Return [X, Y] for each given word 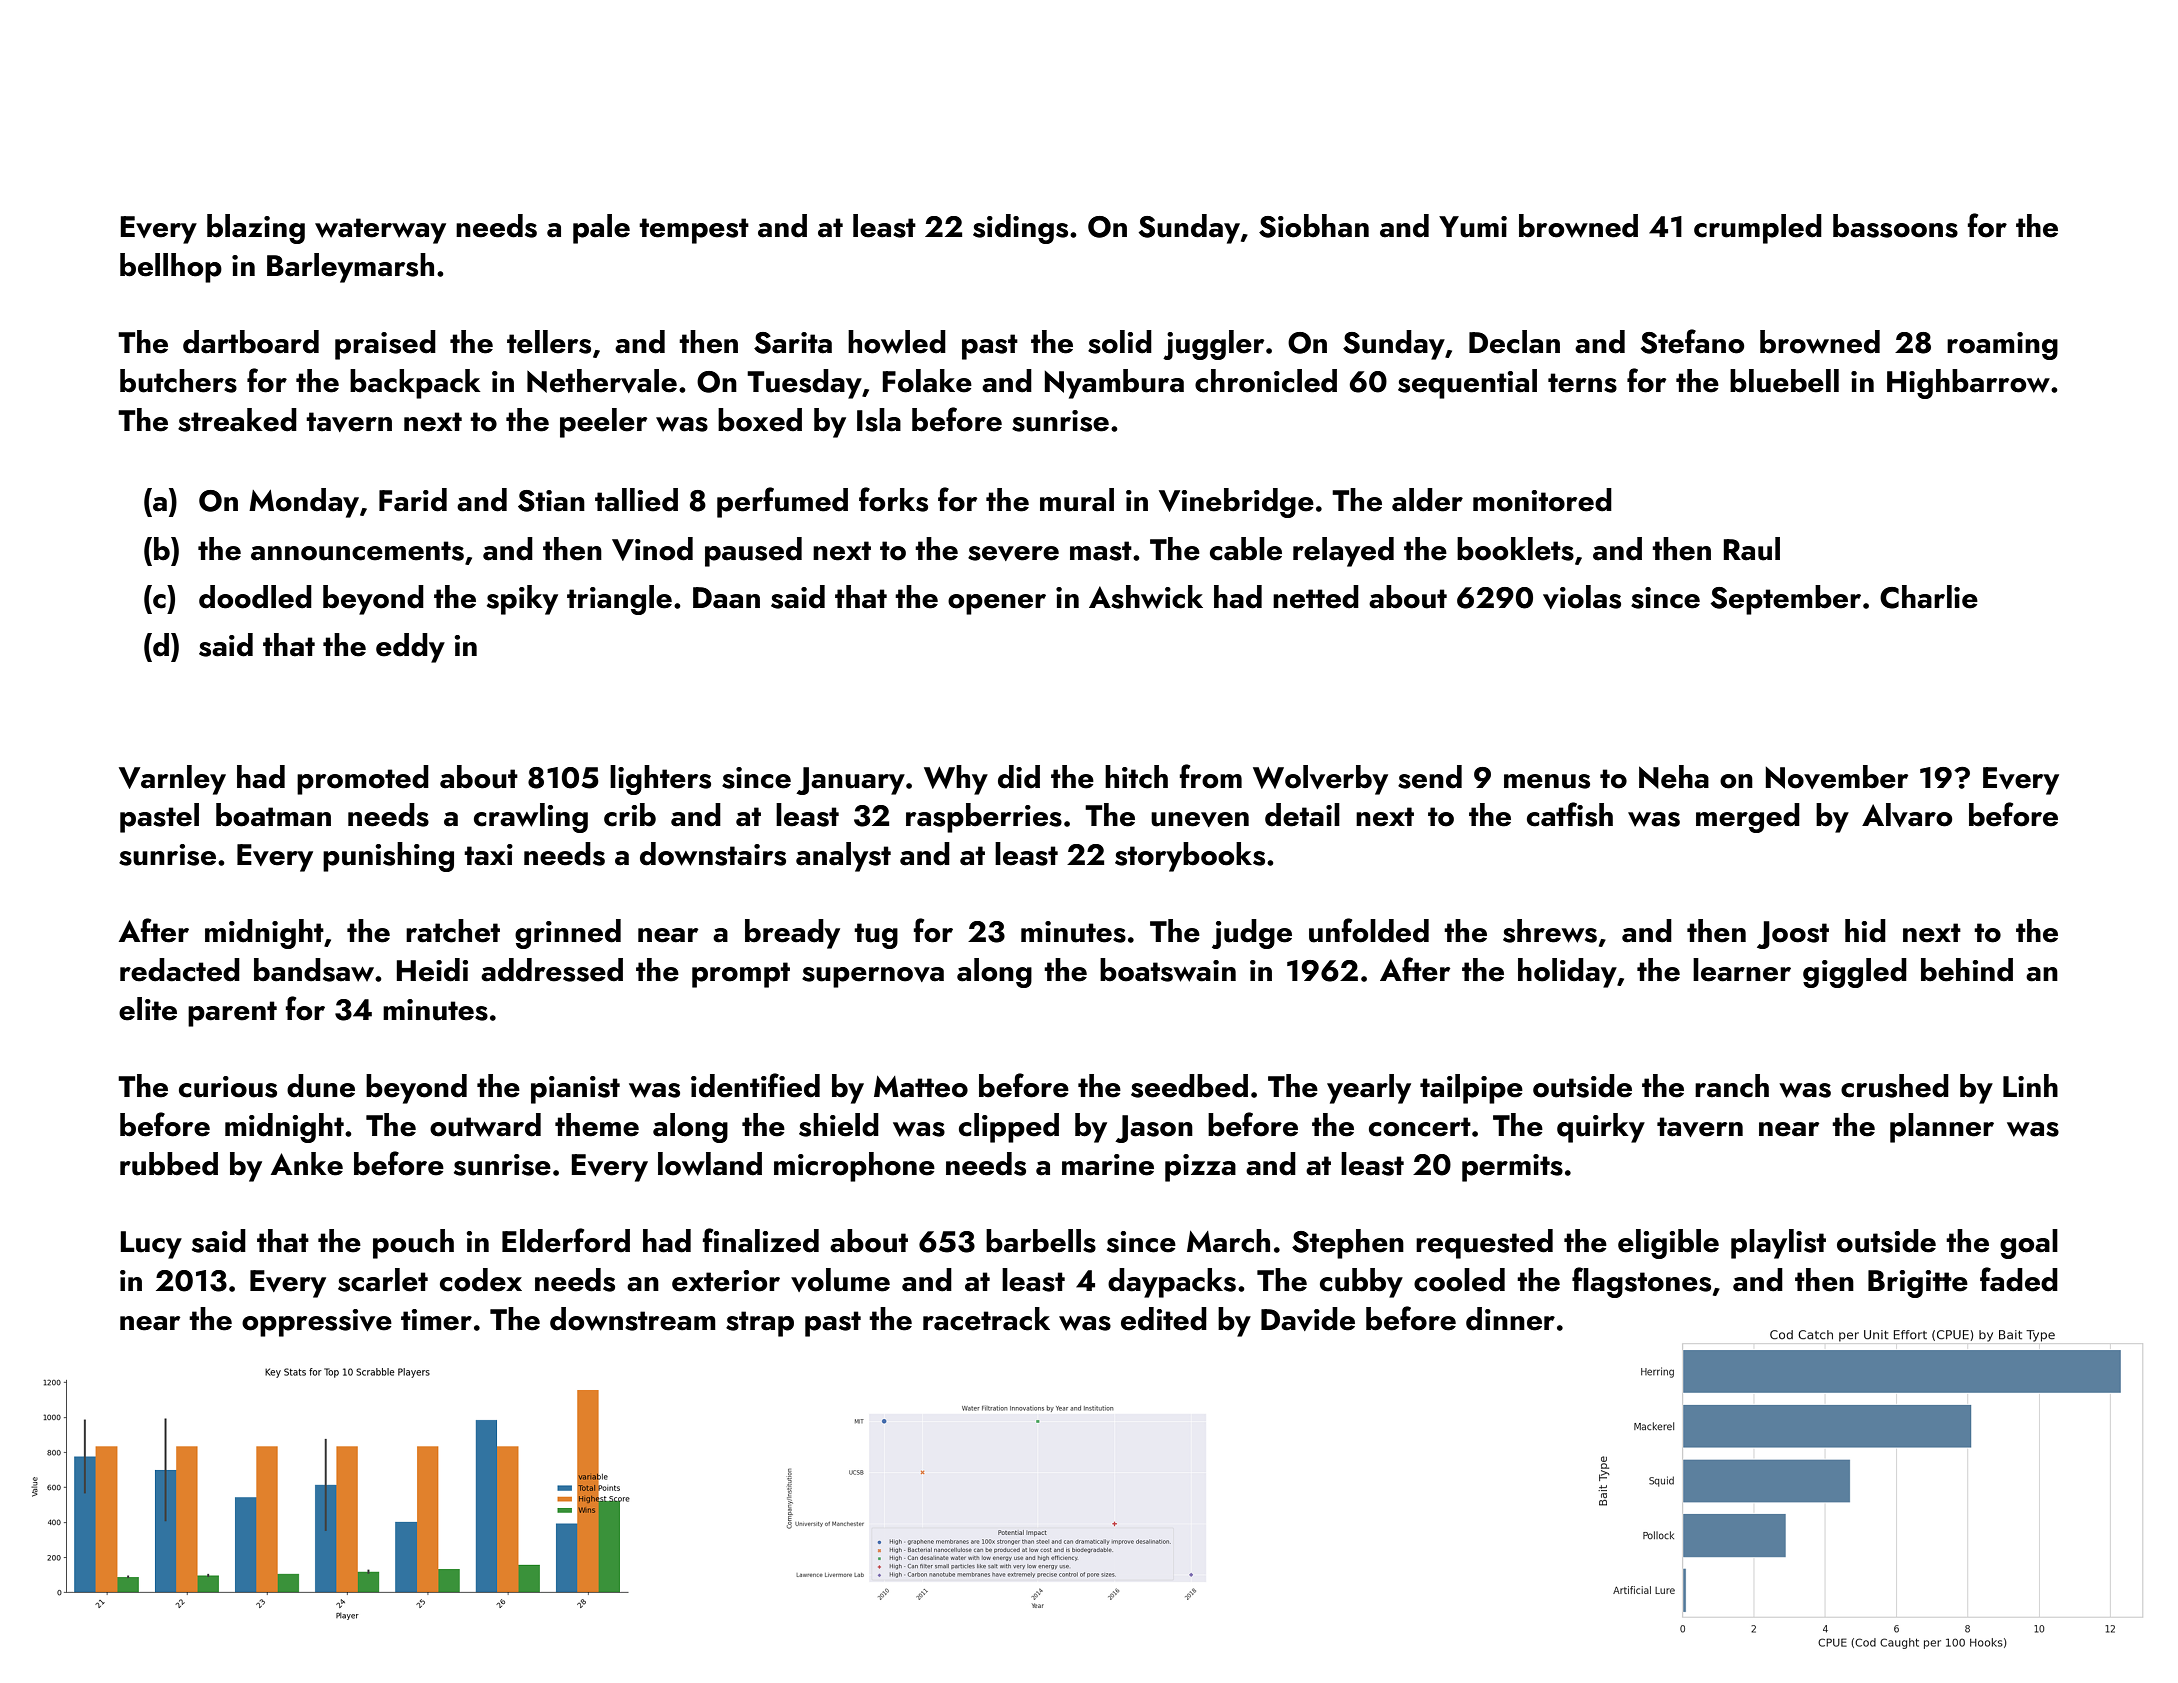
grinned [568, 934]
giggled [1855, 973]
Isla [879, 420]
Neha [1674, 777]
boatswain [1168, 970]
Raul [1752, 549]
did [1019, 777]
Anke [307, 1164]
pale [601, 229]
